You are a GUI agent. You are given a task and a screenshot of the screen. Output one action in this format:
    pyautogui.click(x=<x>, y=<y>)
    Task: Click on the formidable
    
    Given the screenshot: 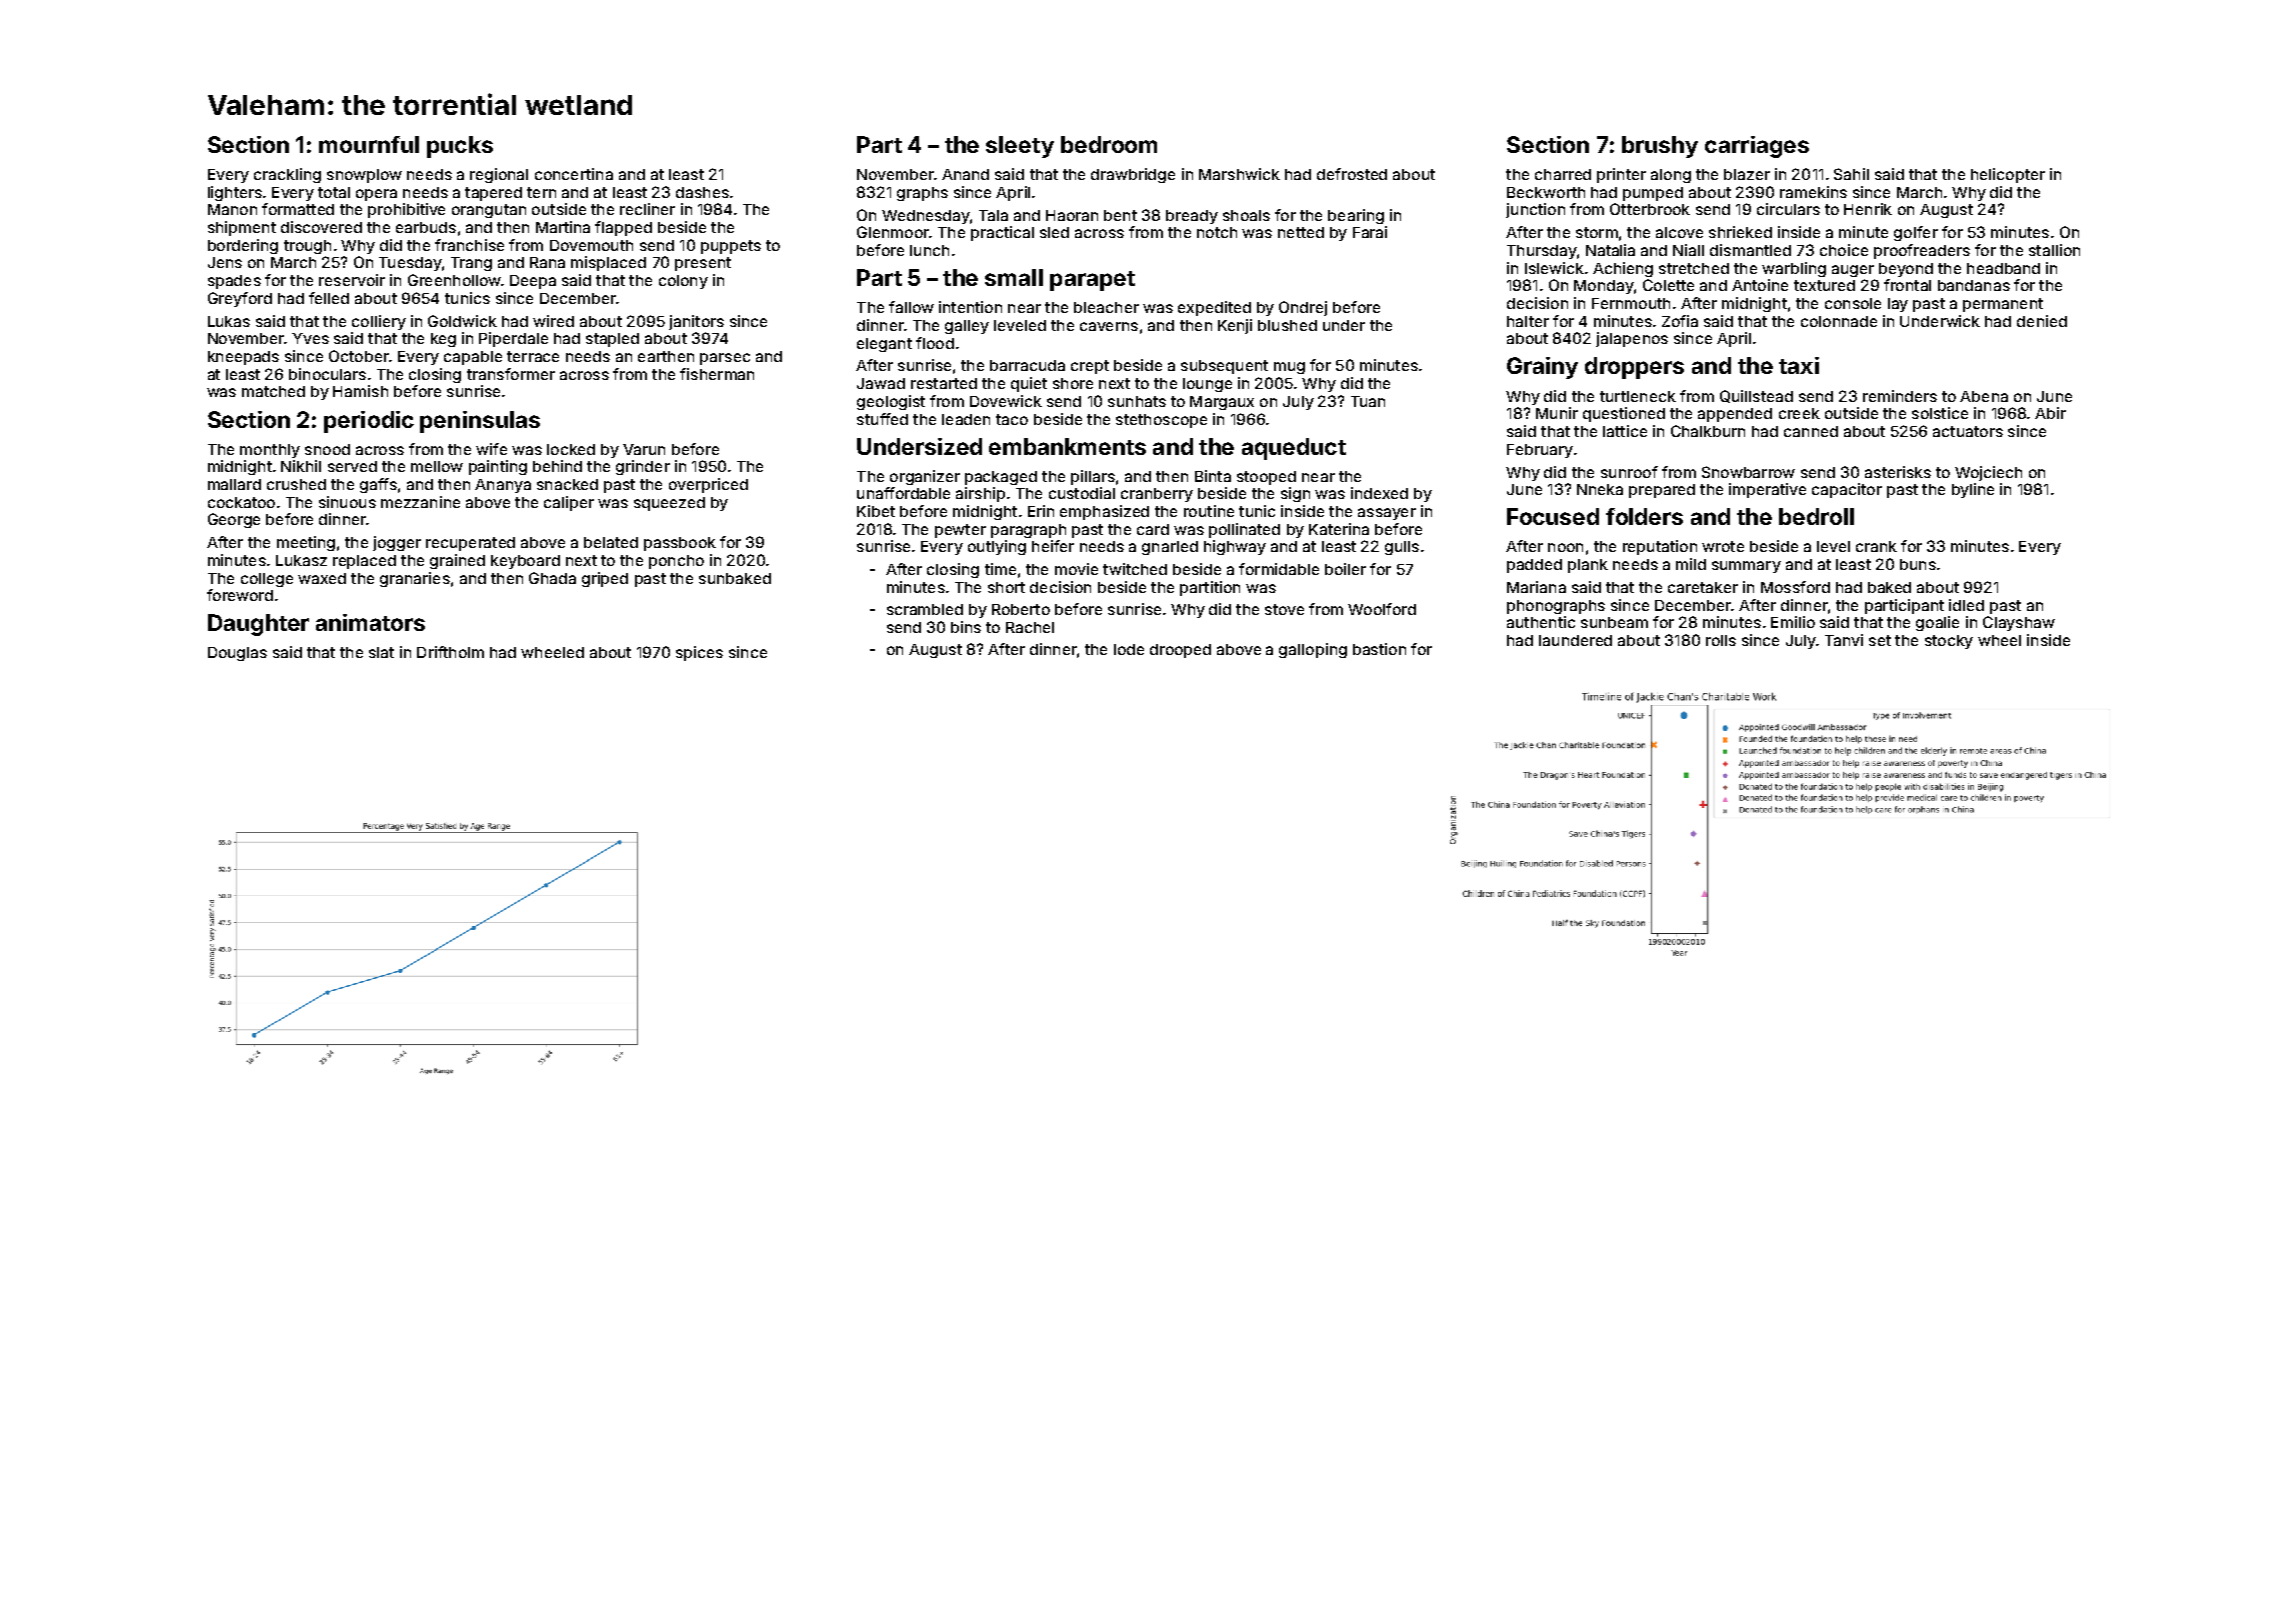 What is the action you would take?
    pyautogui.click(x=1279, y=569)
